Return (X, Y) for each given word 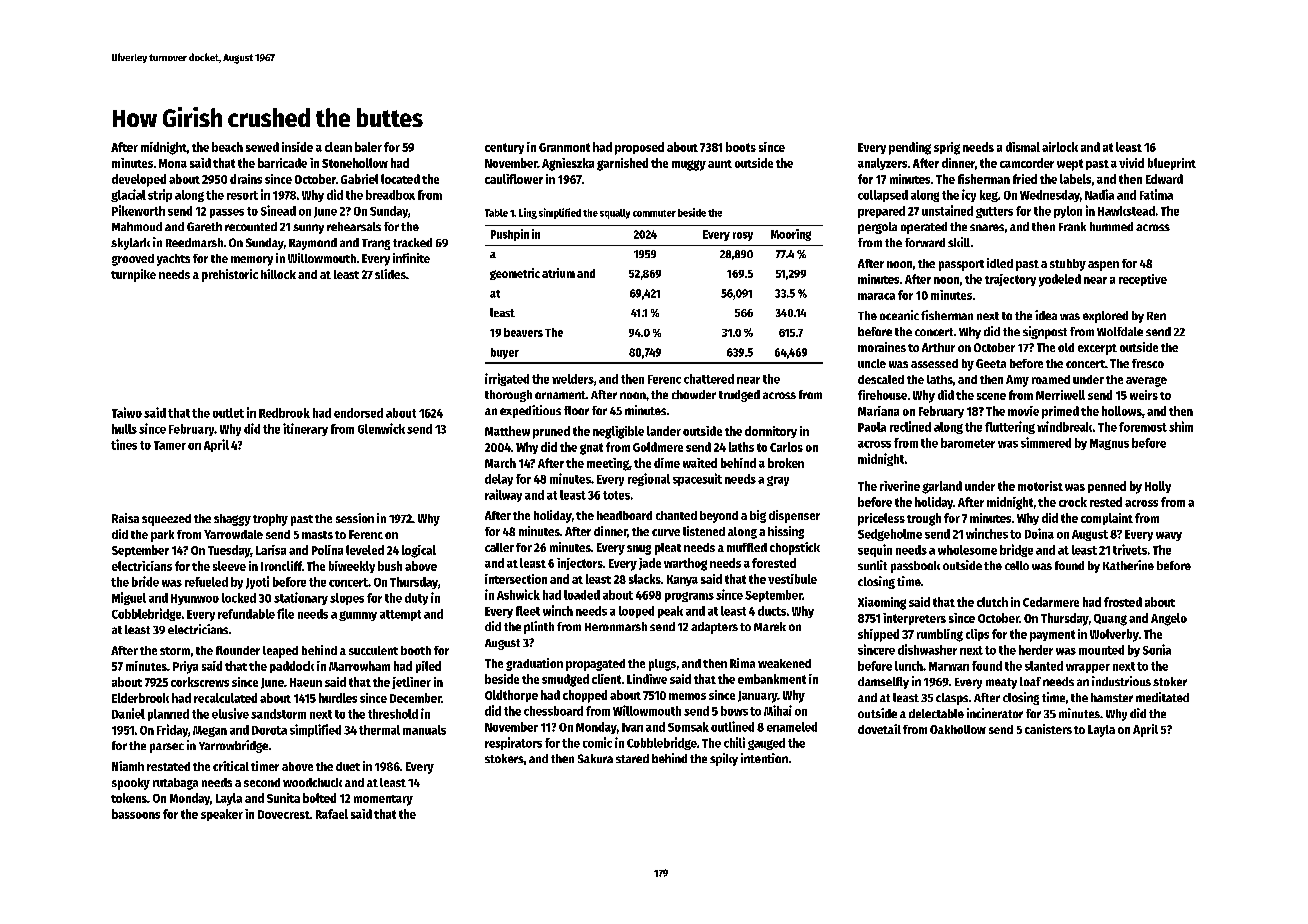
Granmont (564, 147)
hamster (1112, 697)
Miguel (129, 598)
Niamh (128, 766)
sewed (262, 147)
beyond (719, 517)
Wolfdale (1120, 331)
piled (428, 667)
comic (597, 742)
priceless (881, 519)
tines (124, 444)
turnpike (133, 275)
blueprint (1172, 164)
